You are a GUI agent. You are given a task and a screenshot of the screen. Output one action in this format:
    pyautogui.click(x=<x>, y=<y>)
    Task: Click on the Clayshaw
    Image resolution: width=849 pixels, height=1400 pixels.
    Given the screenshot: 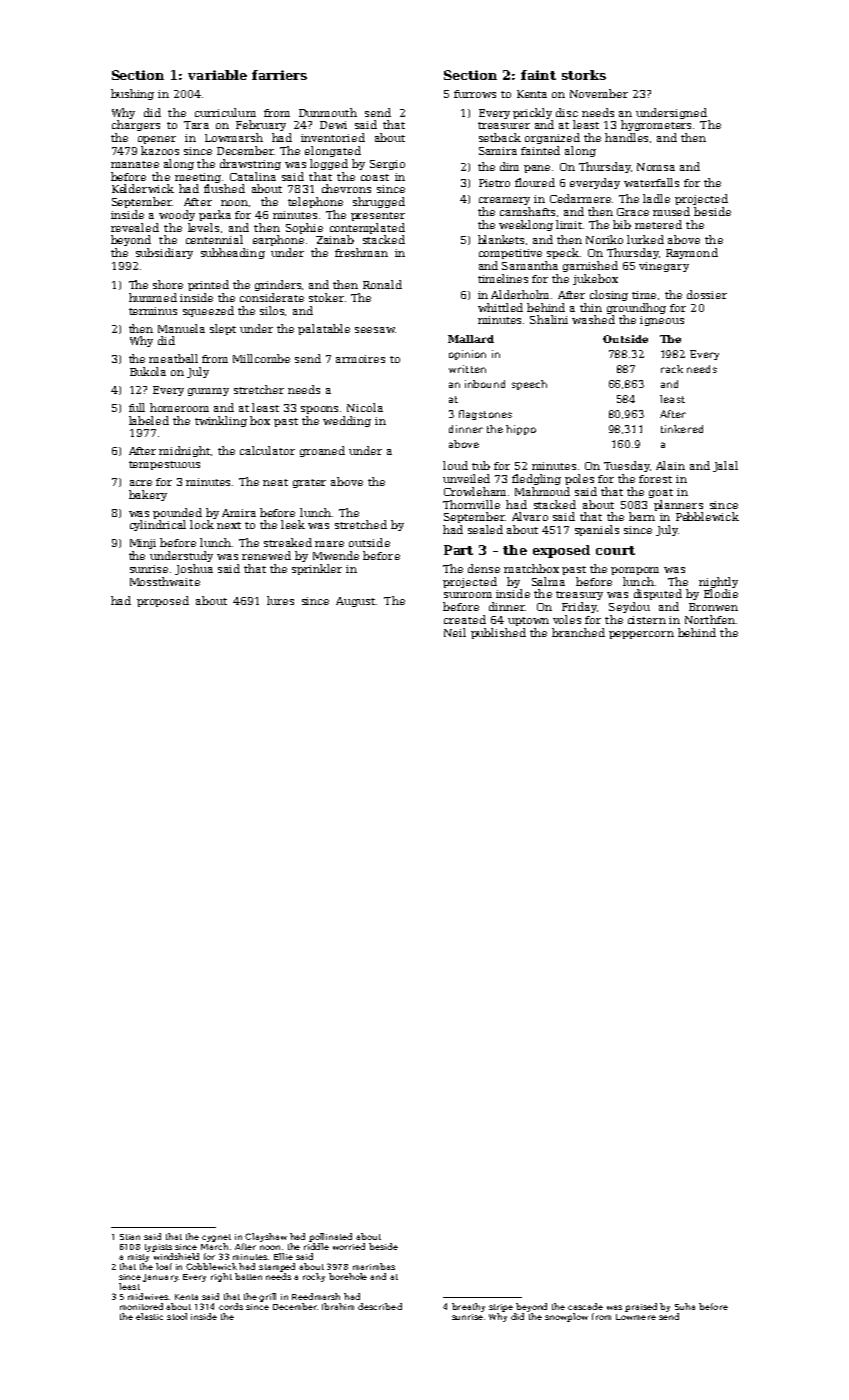 What is the action you would take?
    pyautogui.click(x=266, y=1237)
